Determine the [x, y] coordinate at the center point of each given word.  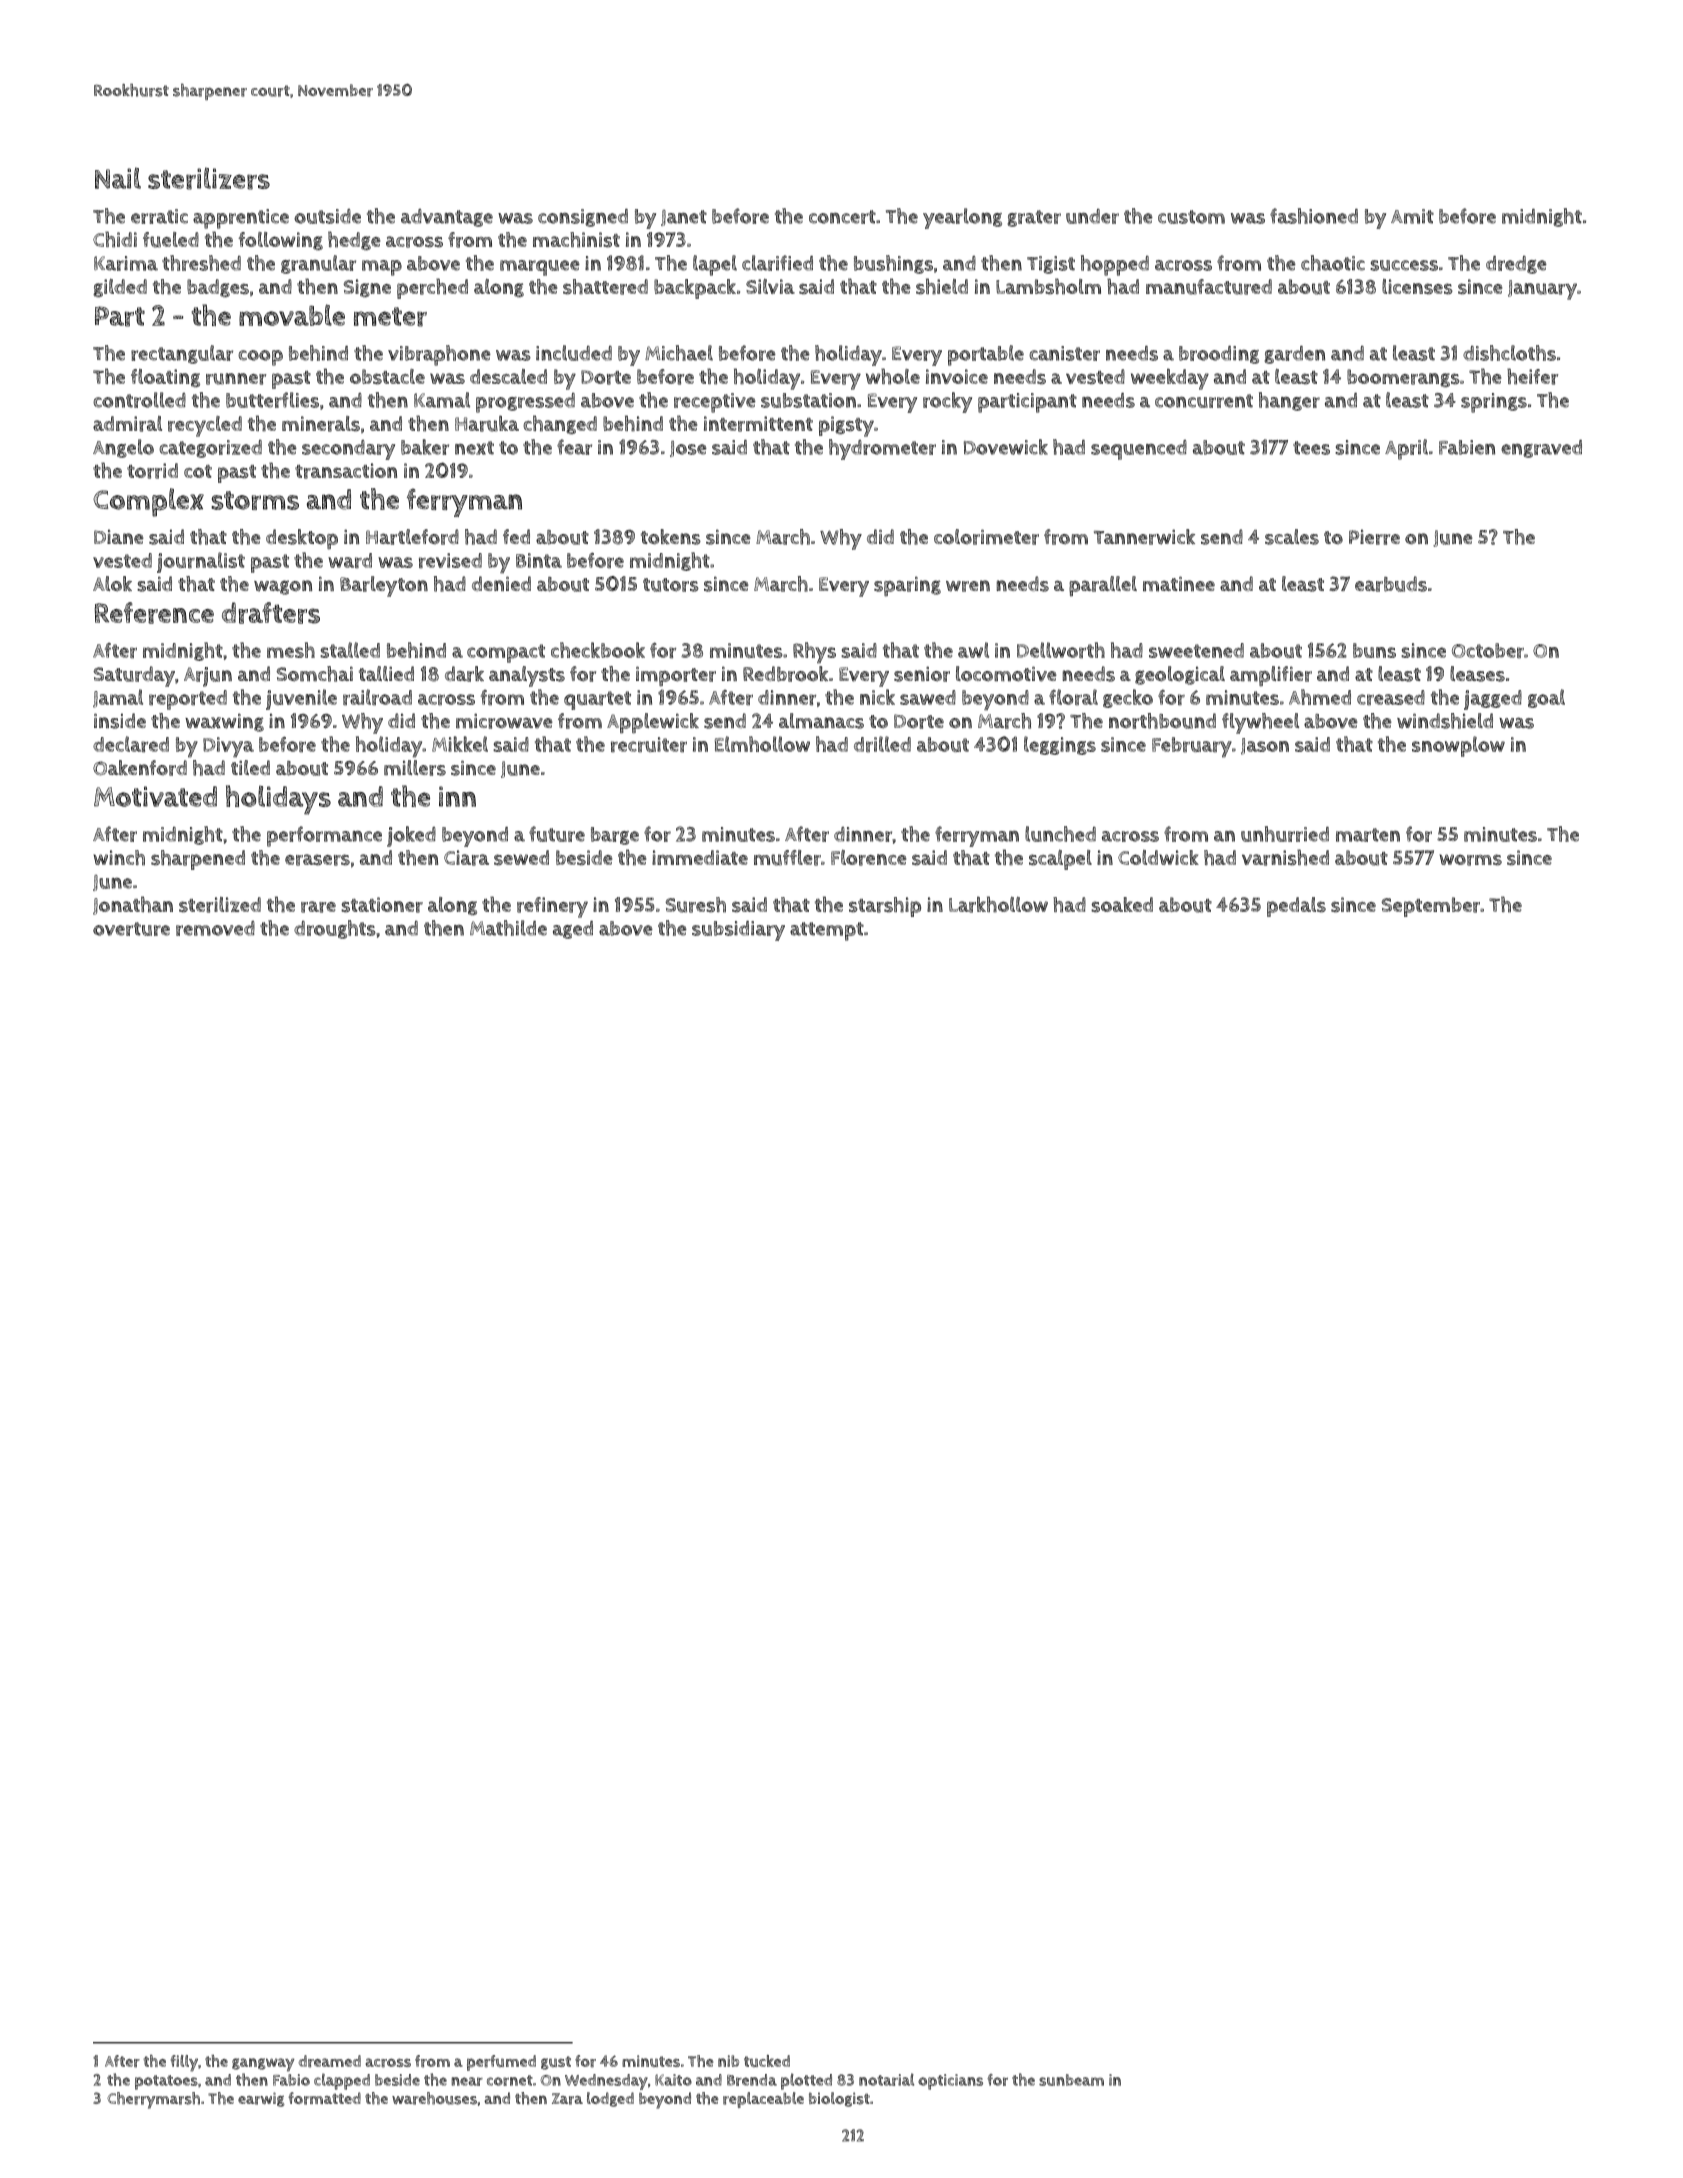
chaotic [1333, 263]
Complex [148, 502]
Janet [684, 218]
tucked [767, 2061]
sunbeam [1071, 2080]
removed [215, 928]
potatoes [166, 2082]
